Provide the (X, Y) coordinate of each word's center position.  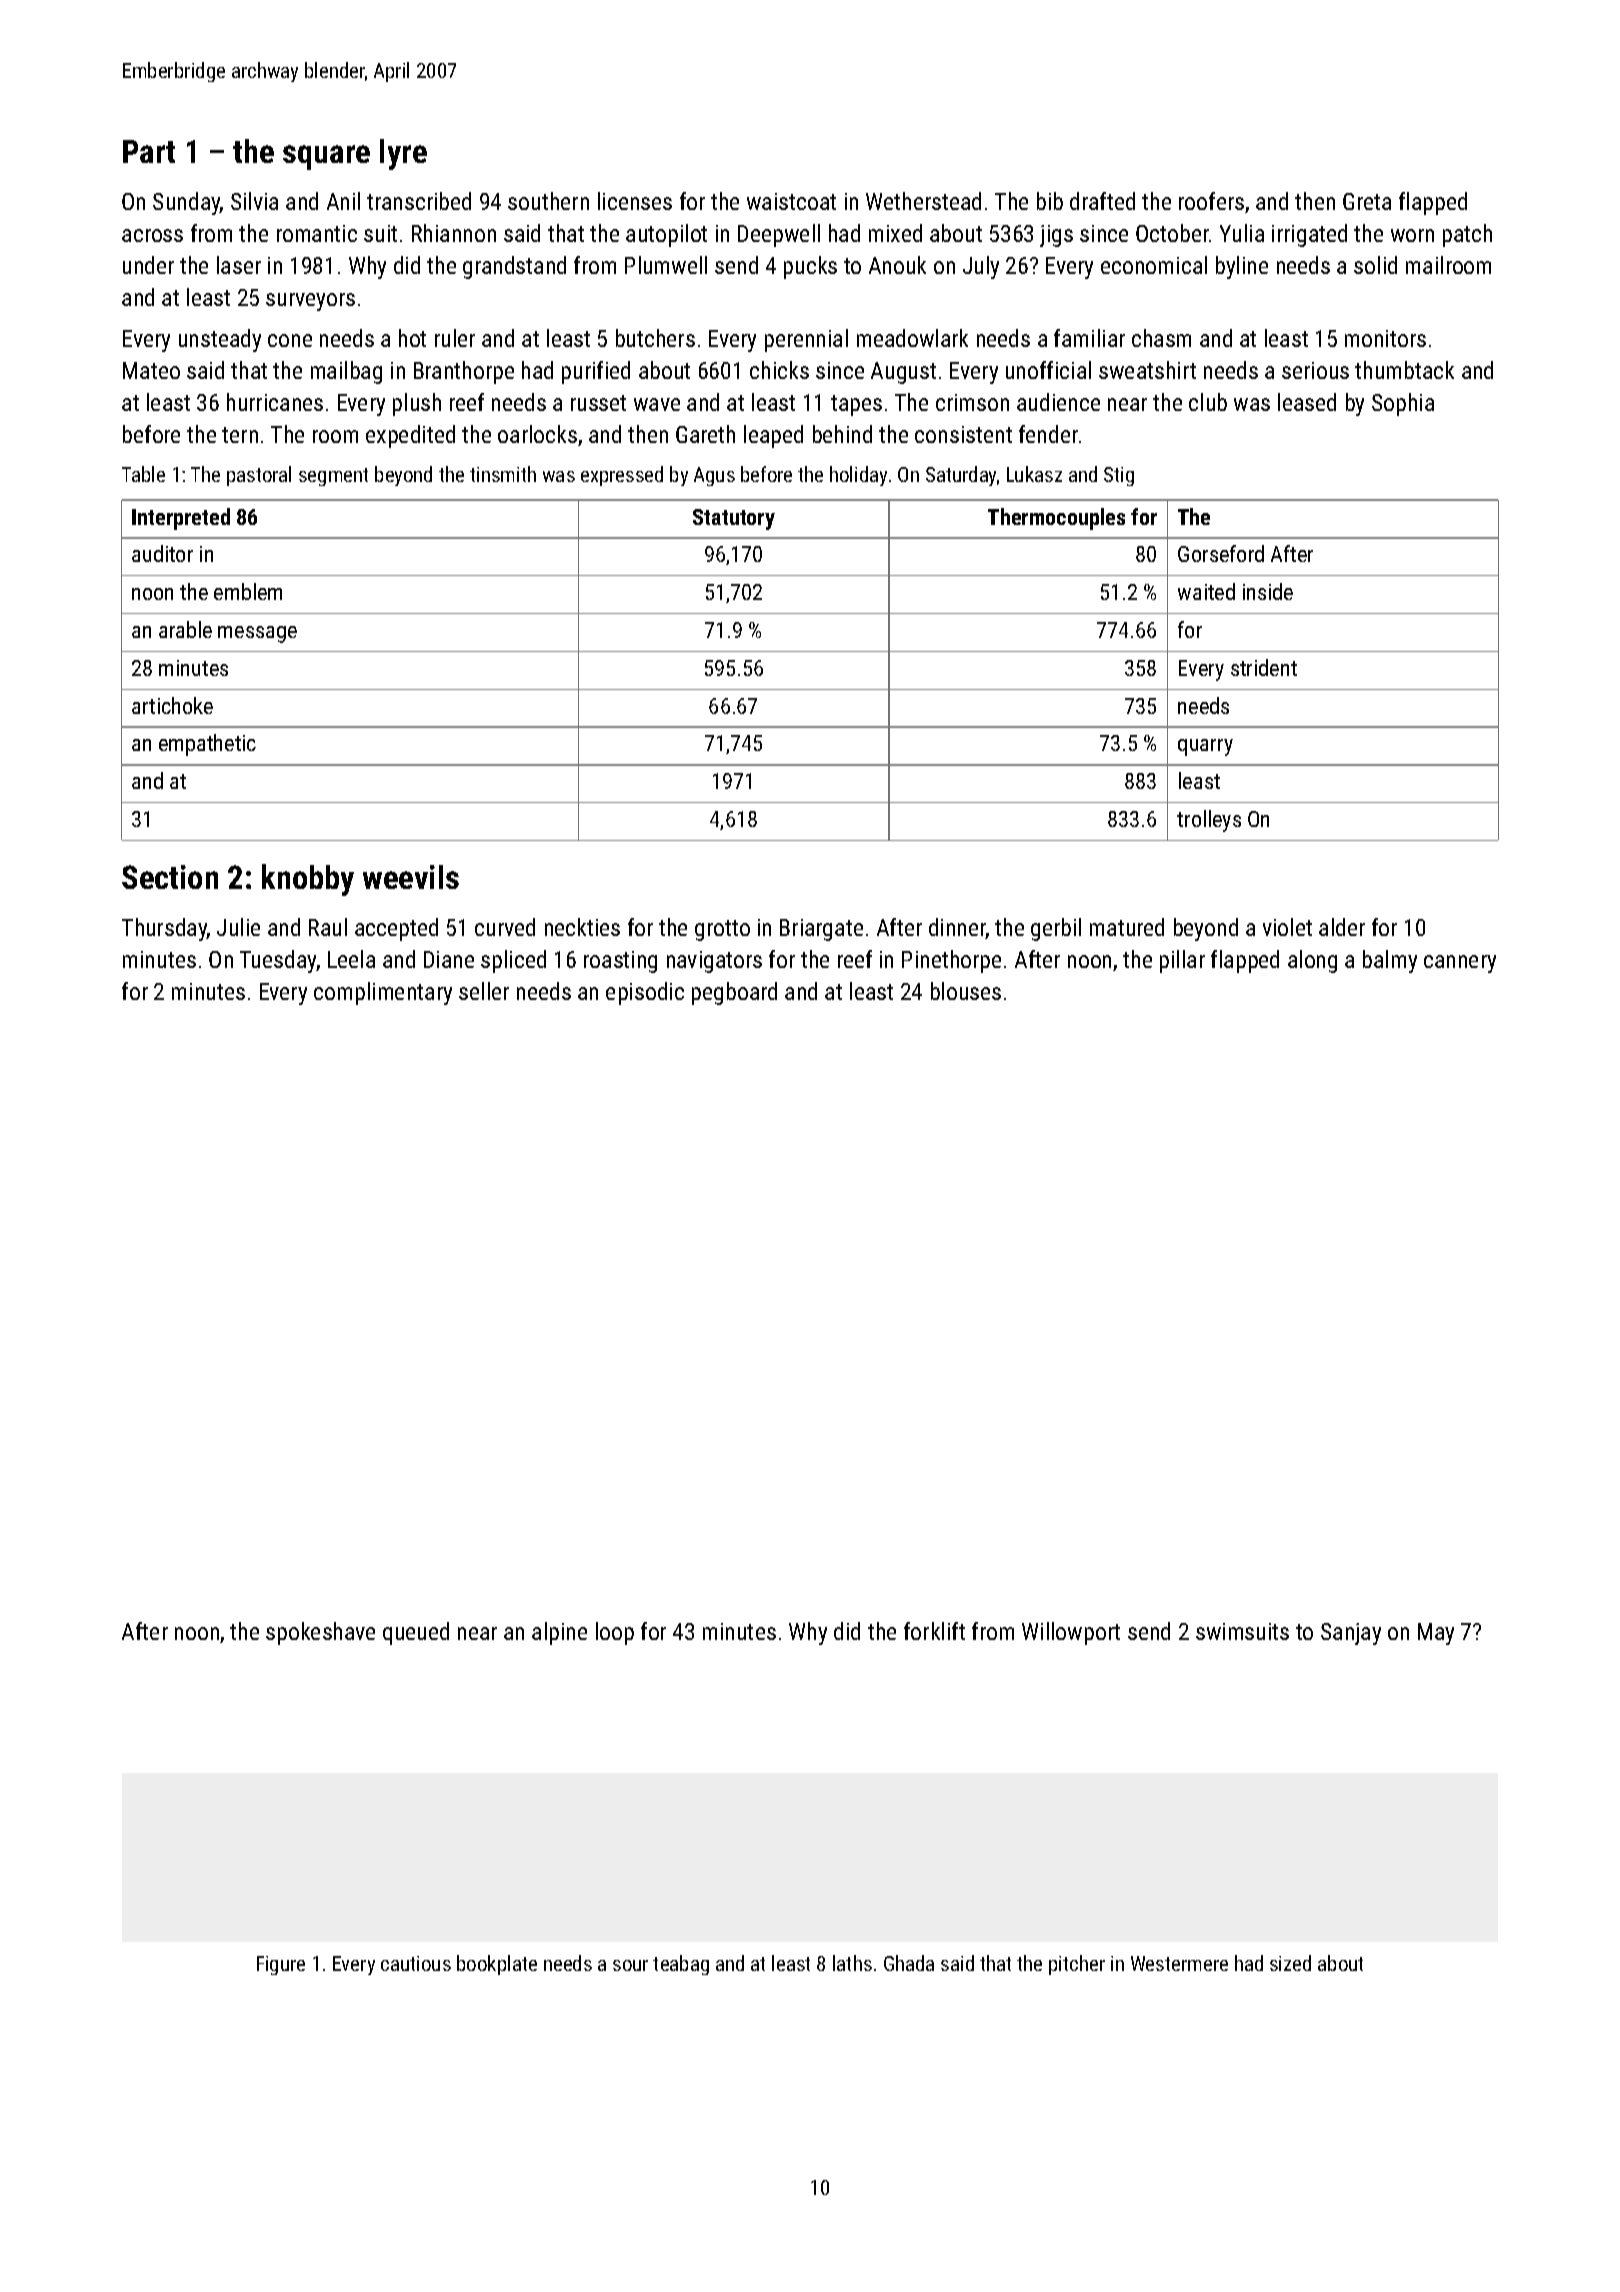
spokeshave (320, 1633)
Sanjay (1351, 1634)
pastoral (259, 476)
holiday (858, 476)
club (1208, 402)
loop (615, 1633)
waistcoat (791, 201)
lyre (403, 154)
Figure (281, 1965)
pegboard (734, 993)
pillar (1182, 961)
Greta (1367, 201)
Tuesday (278, 961)
